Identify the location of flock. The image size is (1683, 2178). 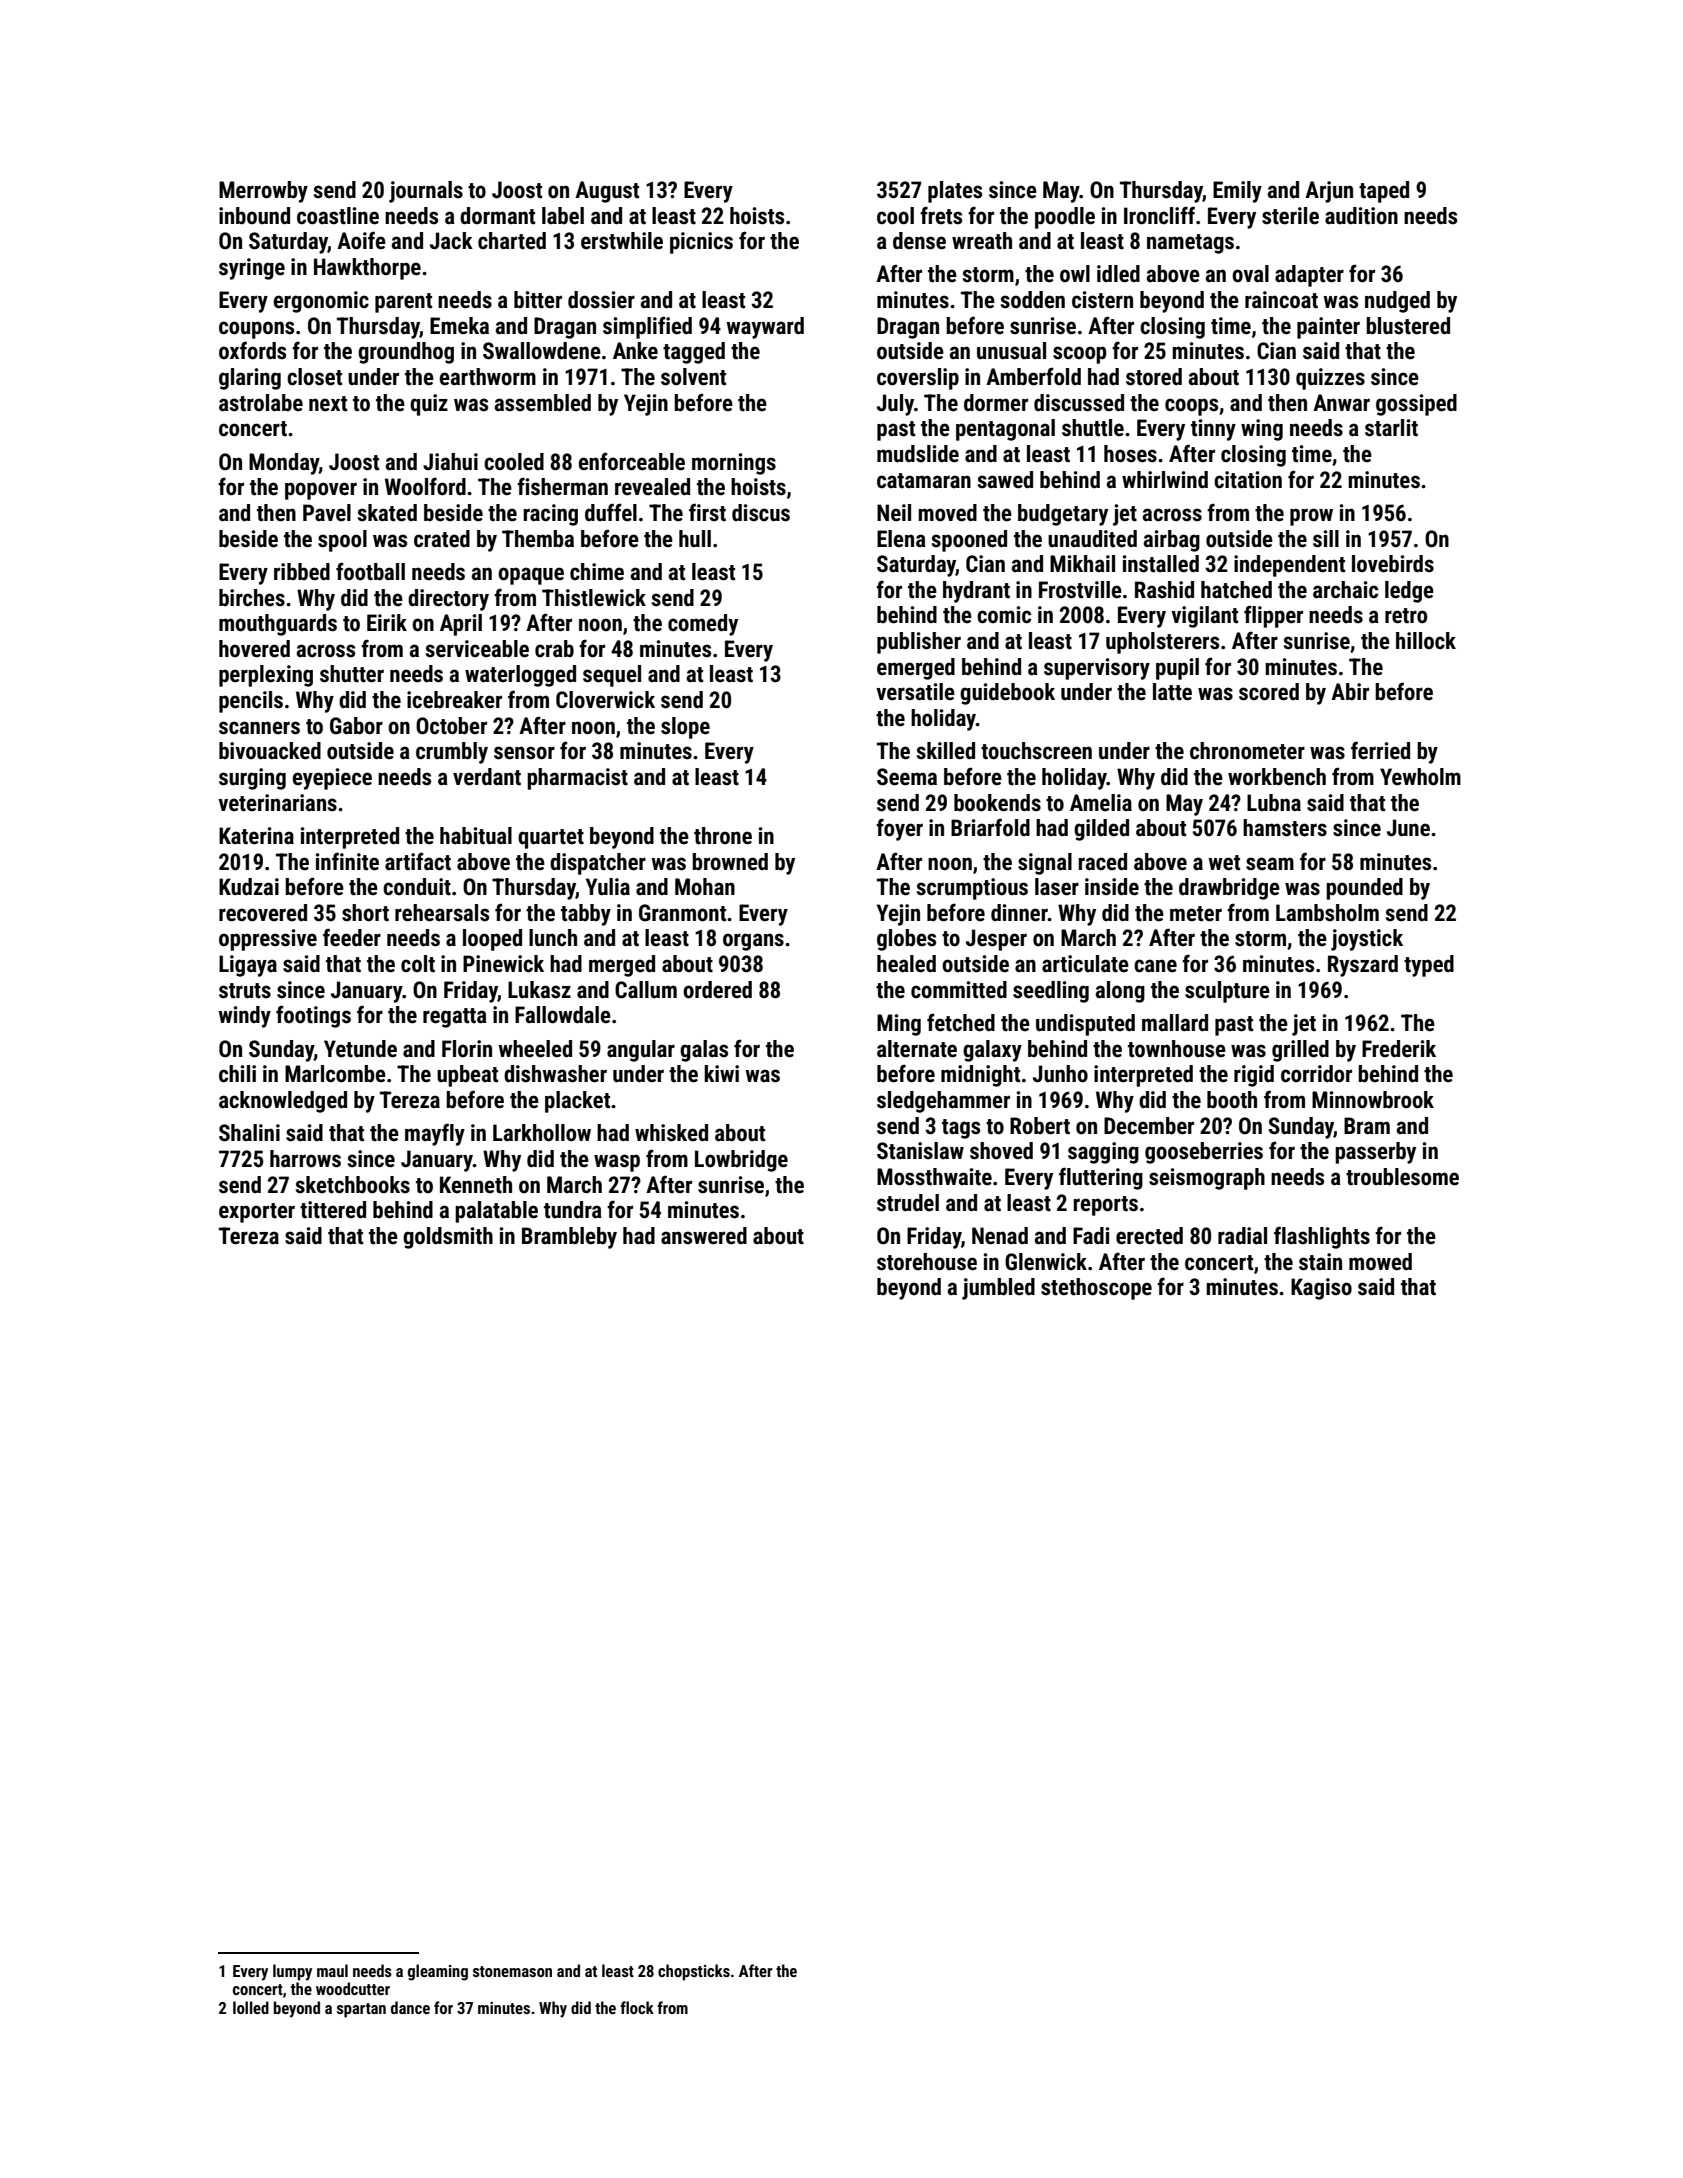
(637, 2007).
